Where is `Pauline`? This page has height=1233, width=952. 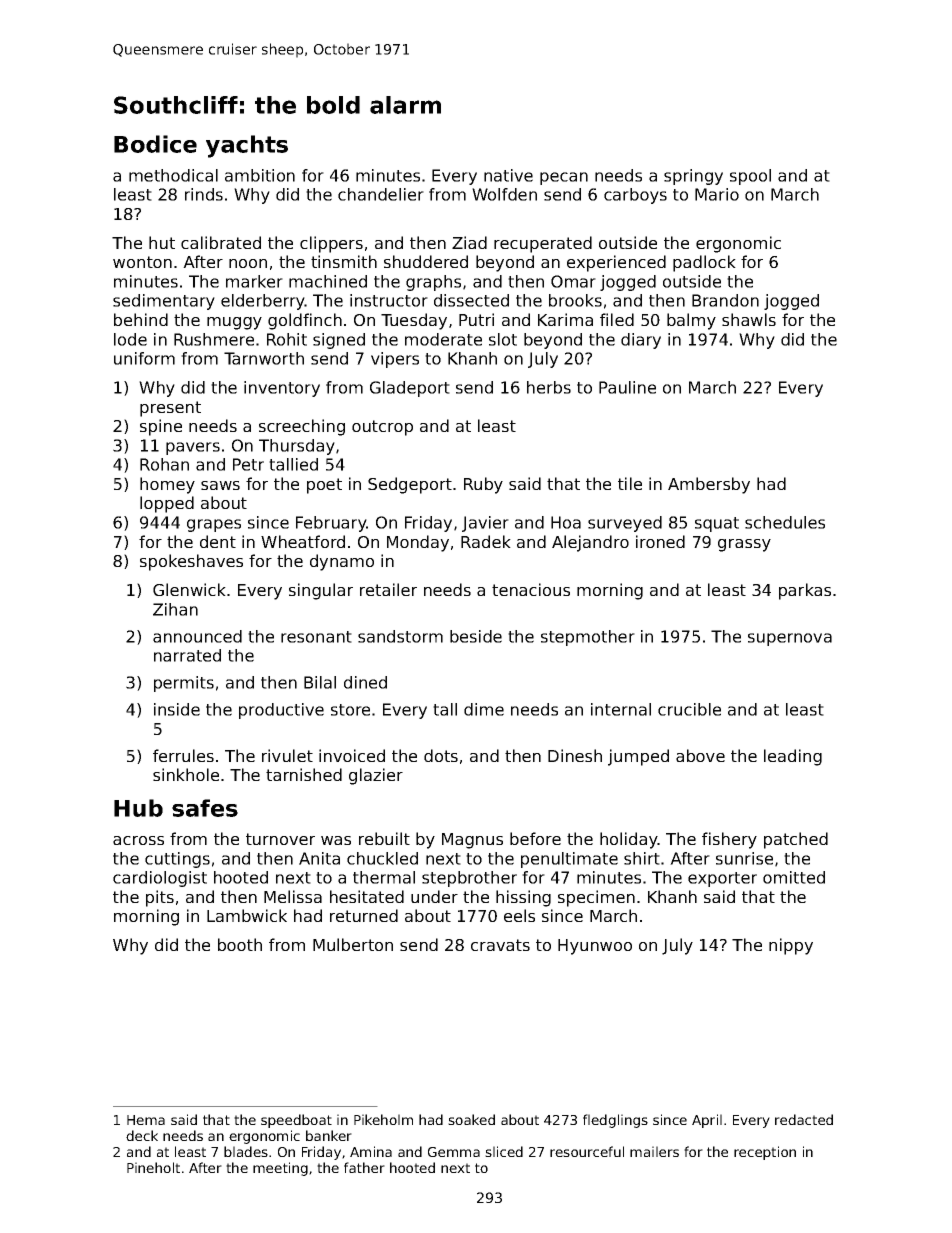
Pauline is located at coordinates (627, 387).
